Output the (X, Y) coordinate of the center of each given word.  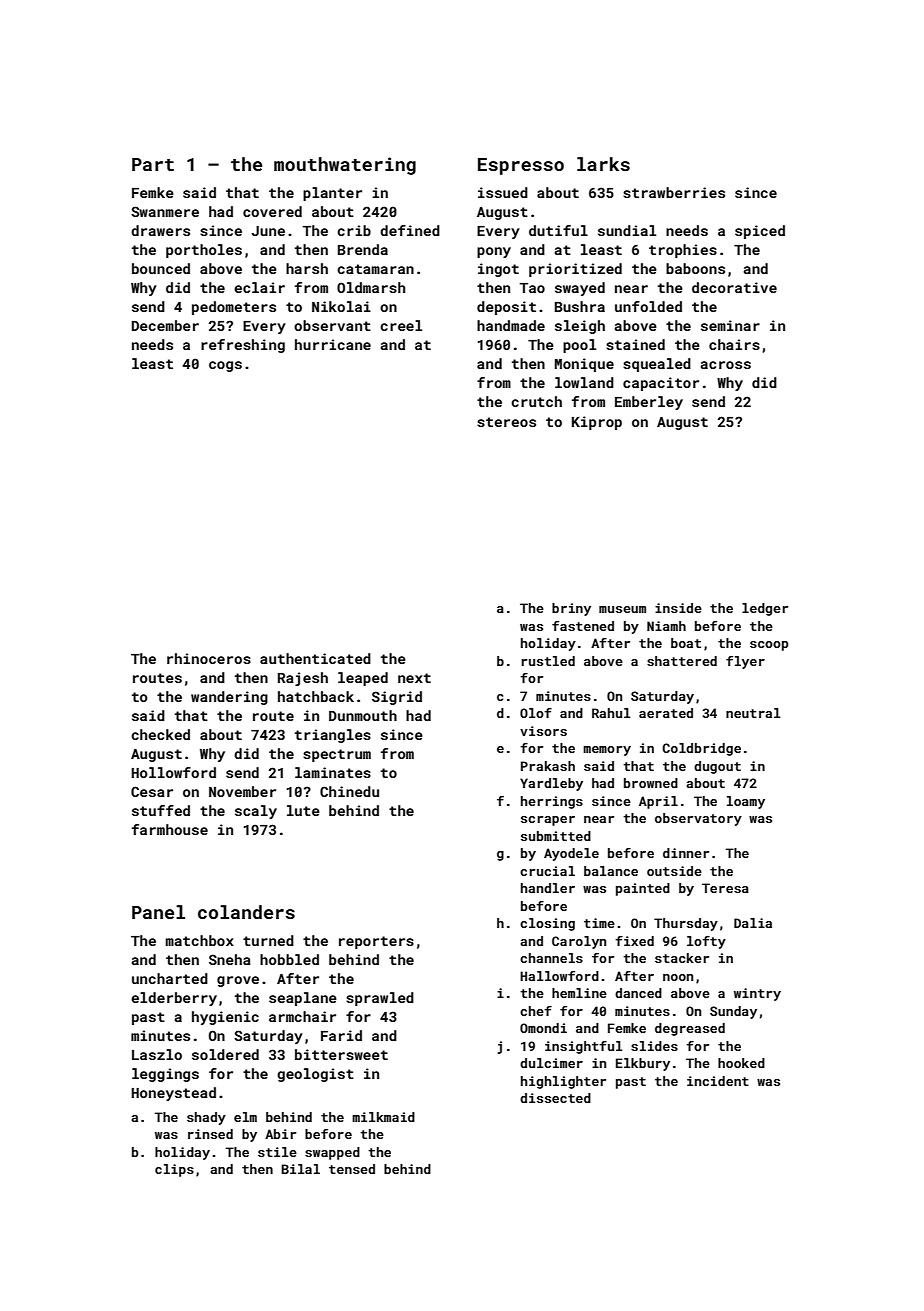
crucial (547, 871)
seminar (730, 325)
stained (635, 344)
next (414, 678)
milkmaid (383, 1117)
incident (718, 1081)
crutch (536, 401)
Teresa (725, 888)
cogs (225, 366)
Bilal (300, 1169)
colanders (246, 912)
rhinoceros (209, 658)
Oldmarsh (371, 287)
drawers (160, 230)
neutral (753, 713)
